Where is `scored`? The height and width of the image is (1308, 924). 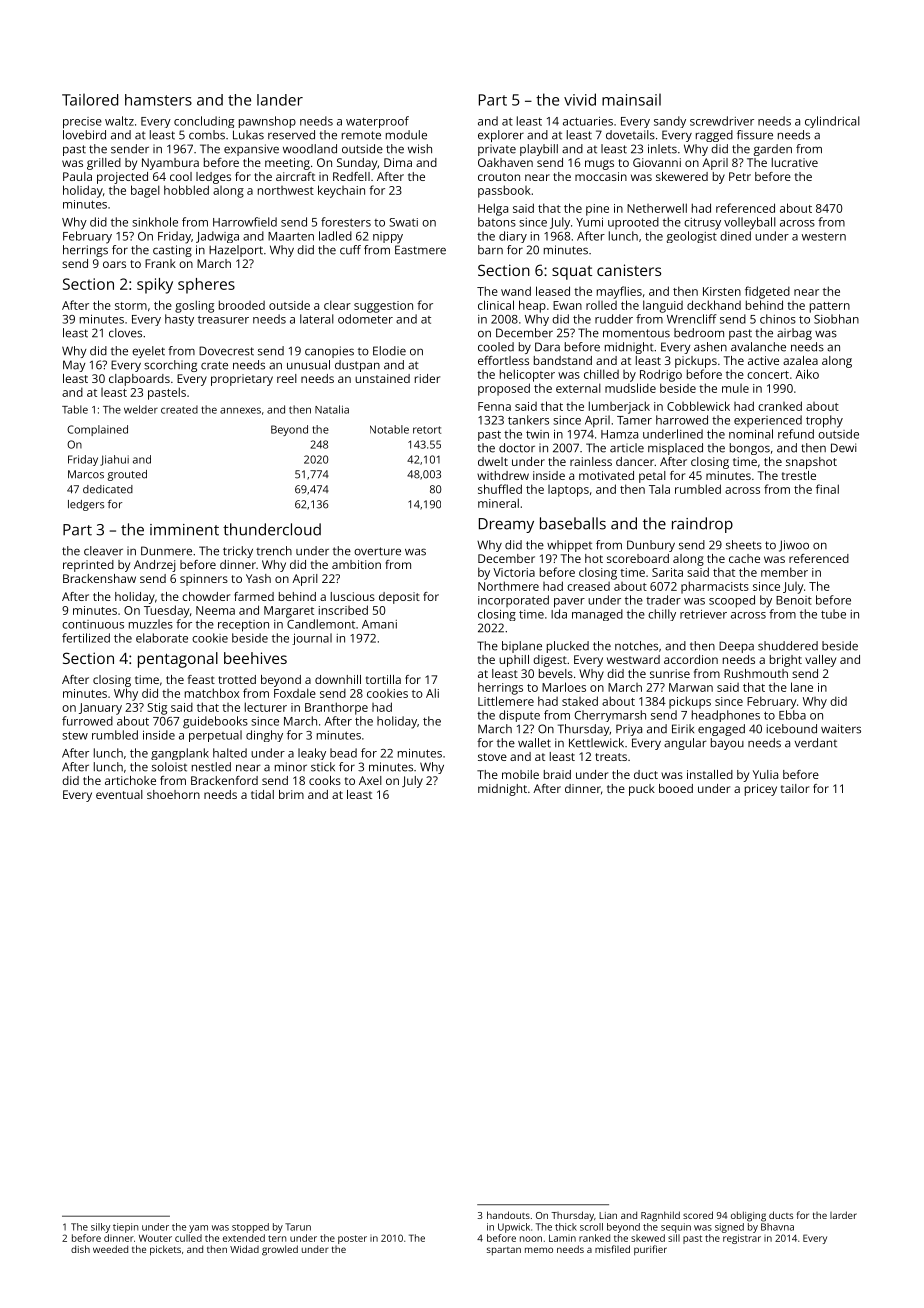 scored is located at coordinates (698, 1215).
